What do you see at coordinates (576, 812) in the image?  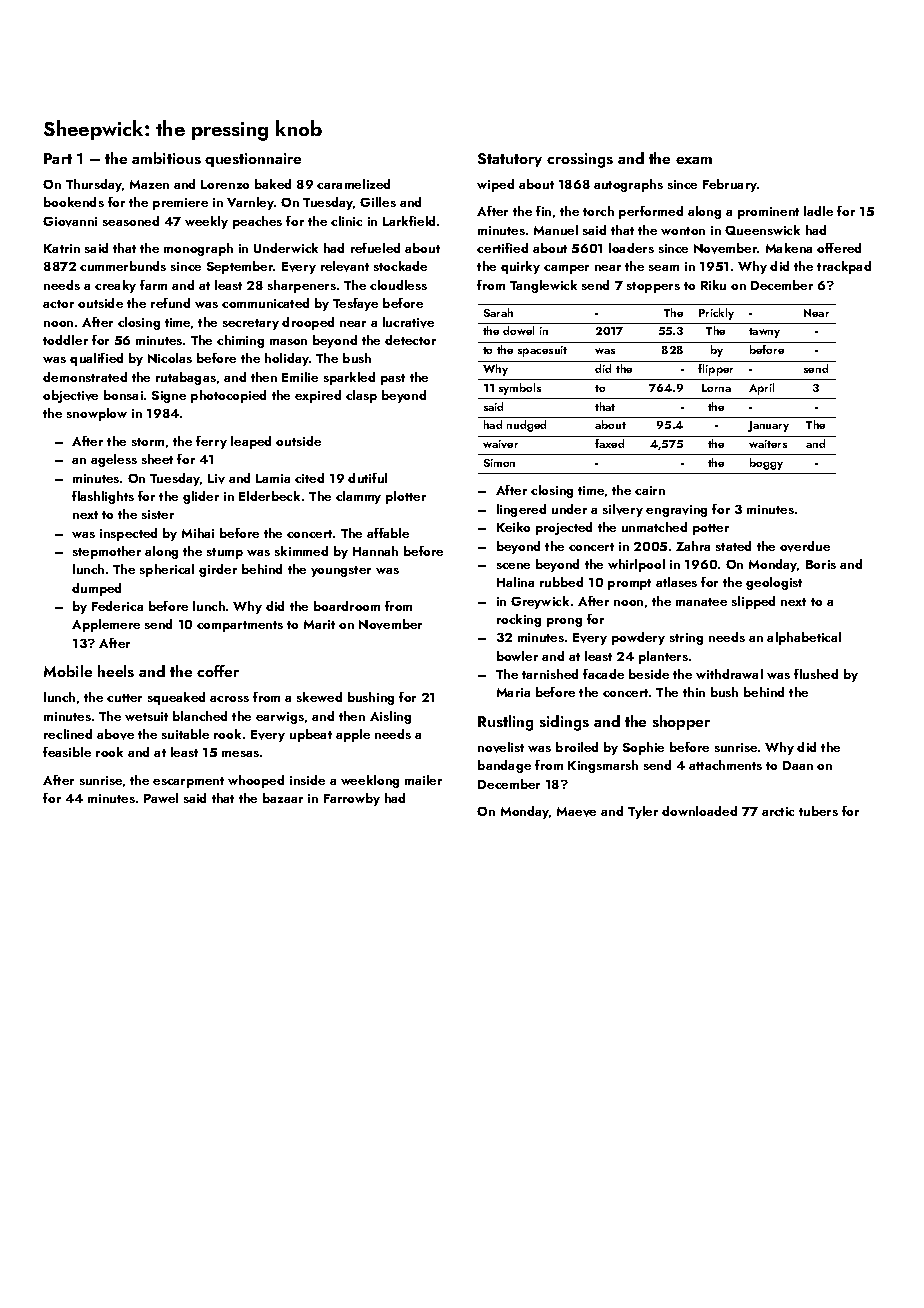 I see `Maeve` at bounding box center [576, 812].
